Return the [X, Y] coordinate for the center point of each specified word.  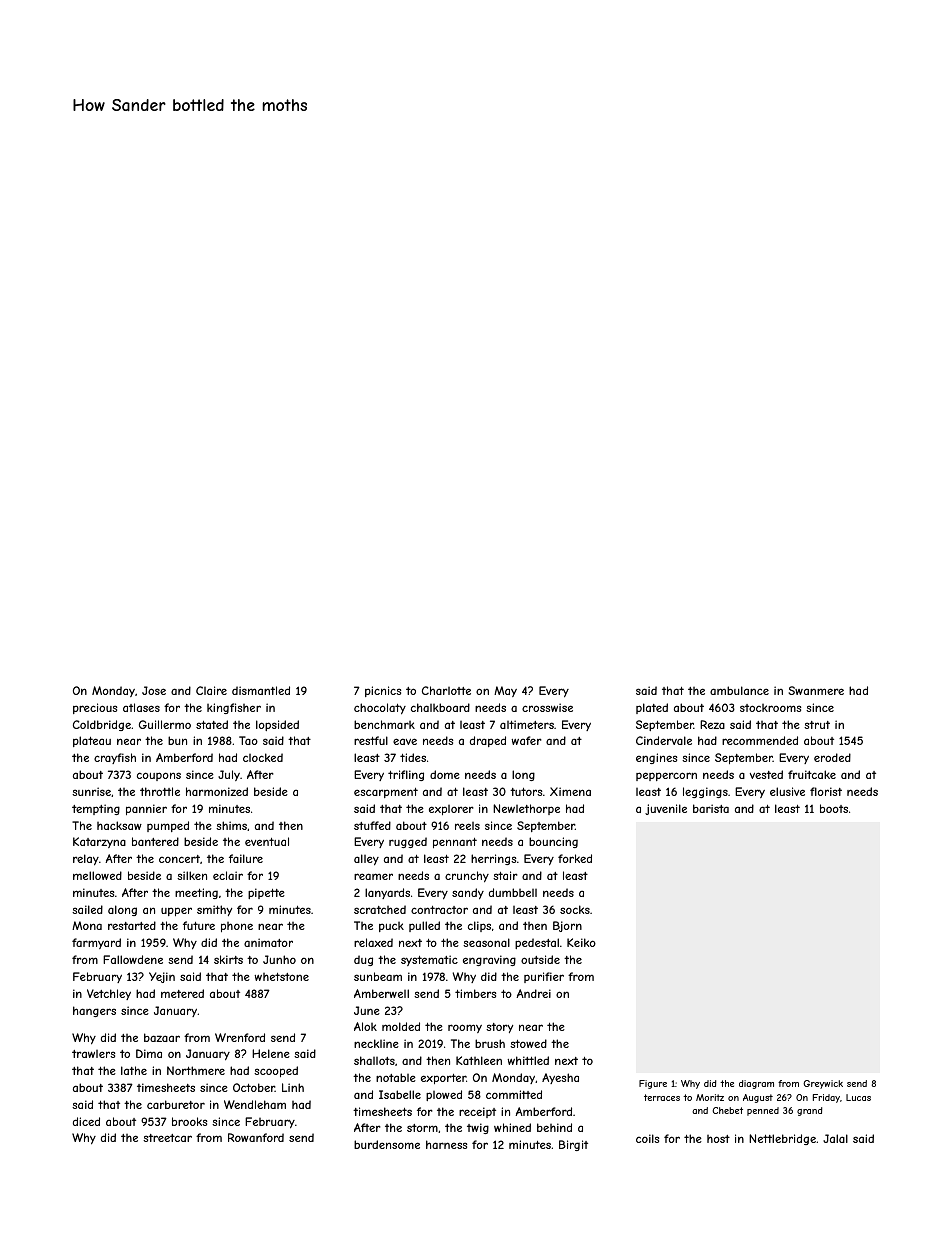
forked [575, 858]
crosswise [547, 707]
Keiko [581, 942]
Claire [211, 690]
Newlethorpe [526, 809]
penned [763, 1111]
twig [478, 1128]
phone [237, 927]
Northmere [196, 1070]
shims [231, 825]
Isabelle [400, 1094]
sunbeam [378, 976]
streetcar [167, 1138]
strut [817, 725]
